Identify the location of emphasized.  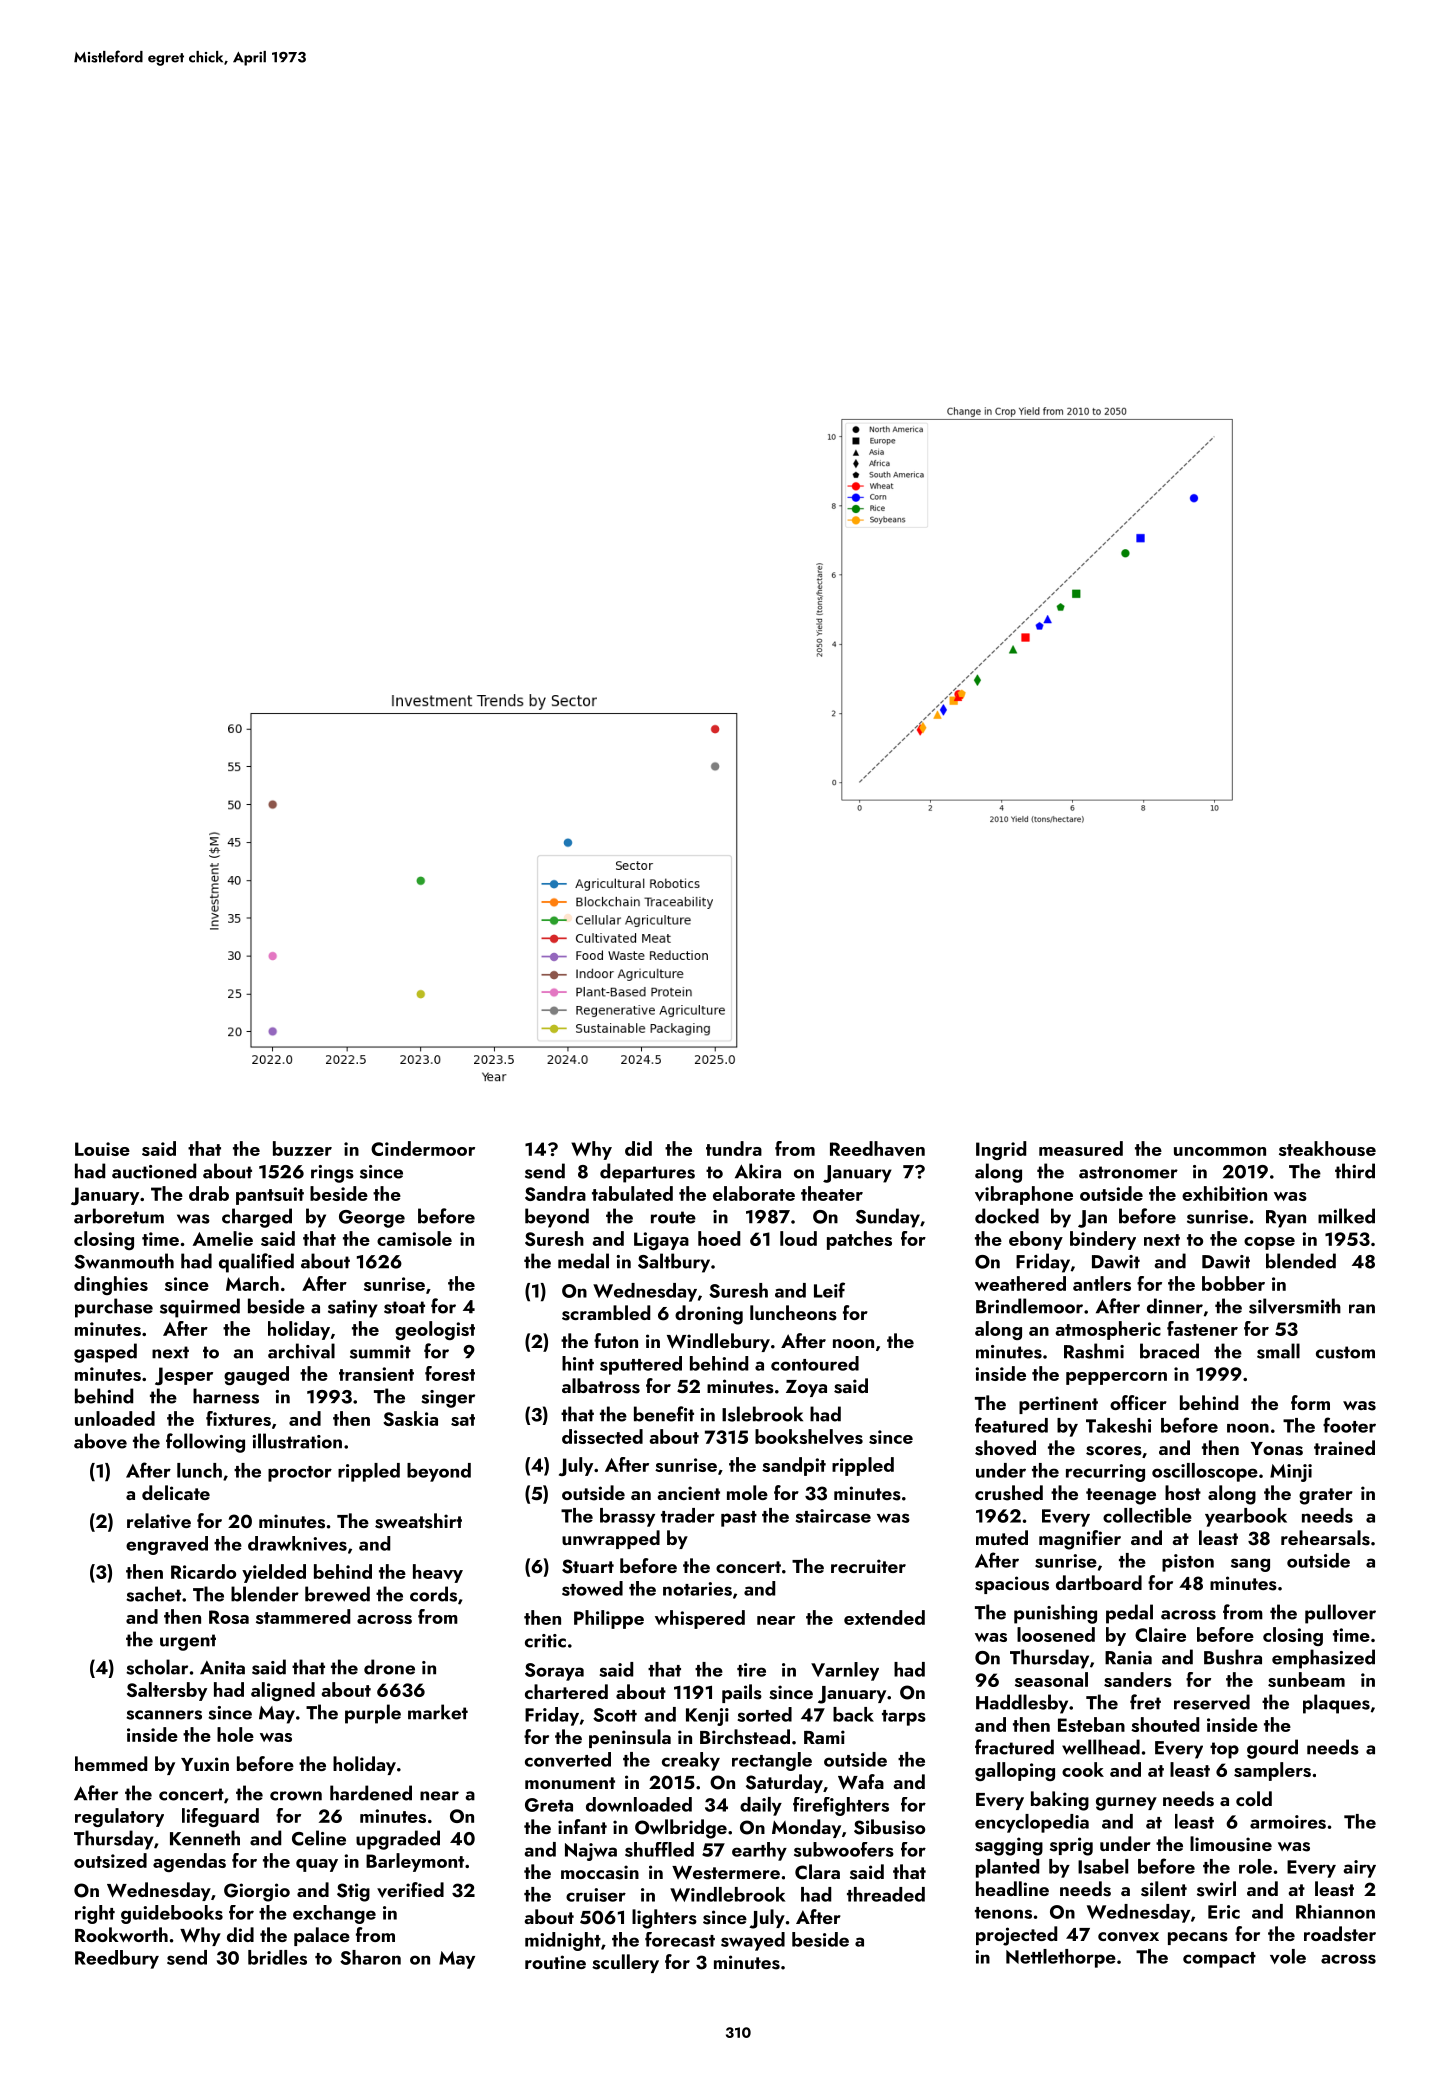
(1323, 1659).
